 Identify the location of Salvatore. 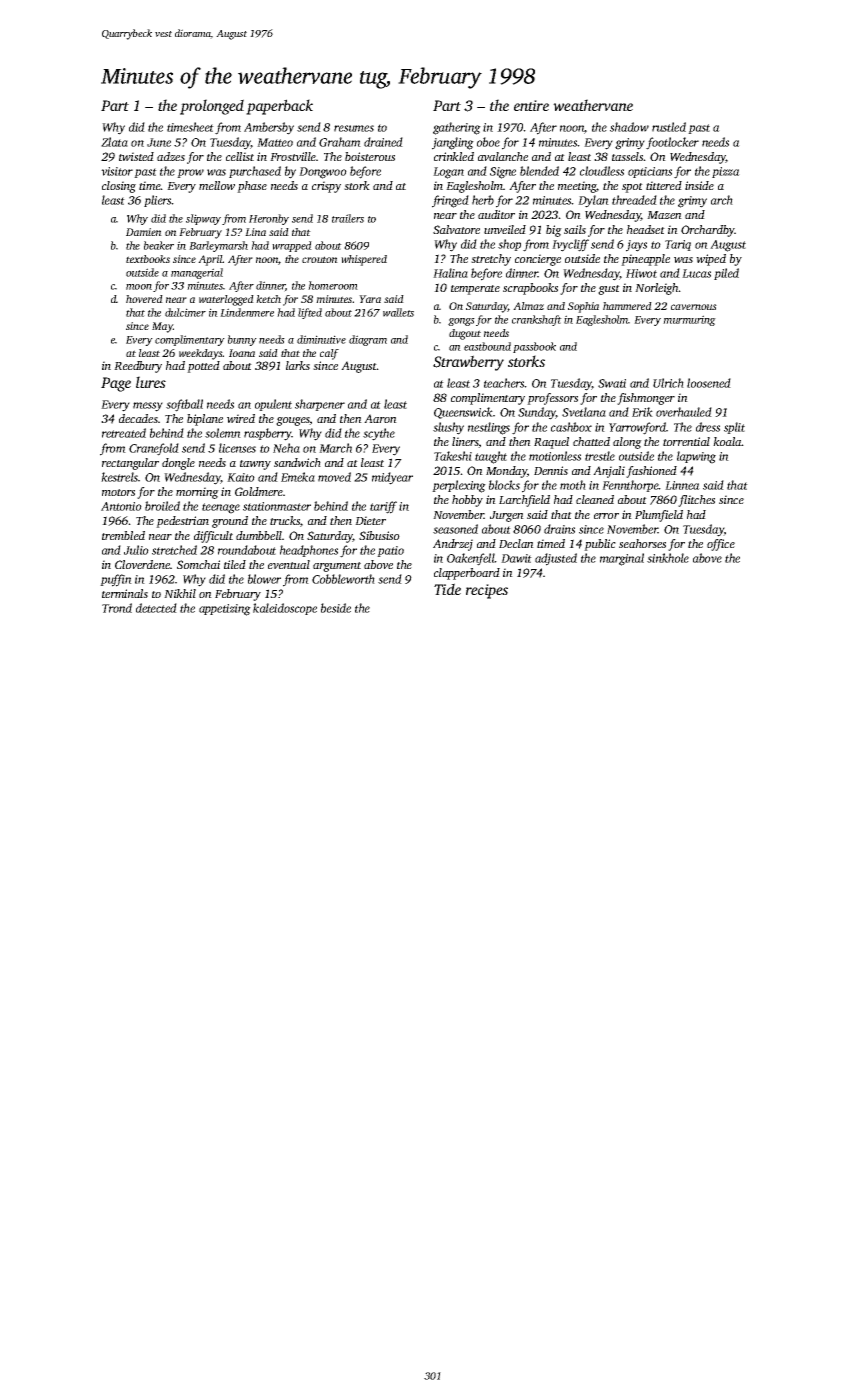
(456, 229).
